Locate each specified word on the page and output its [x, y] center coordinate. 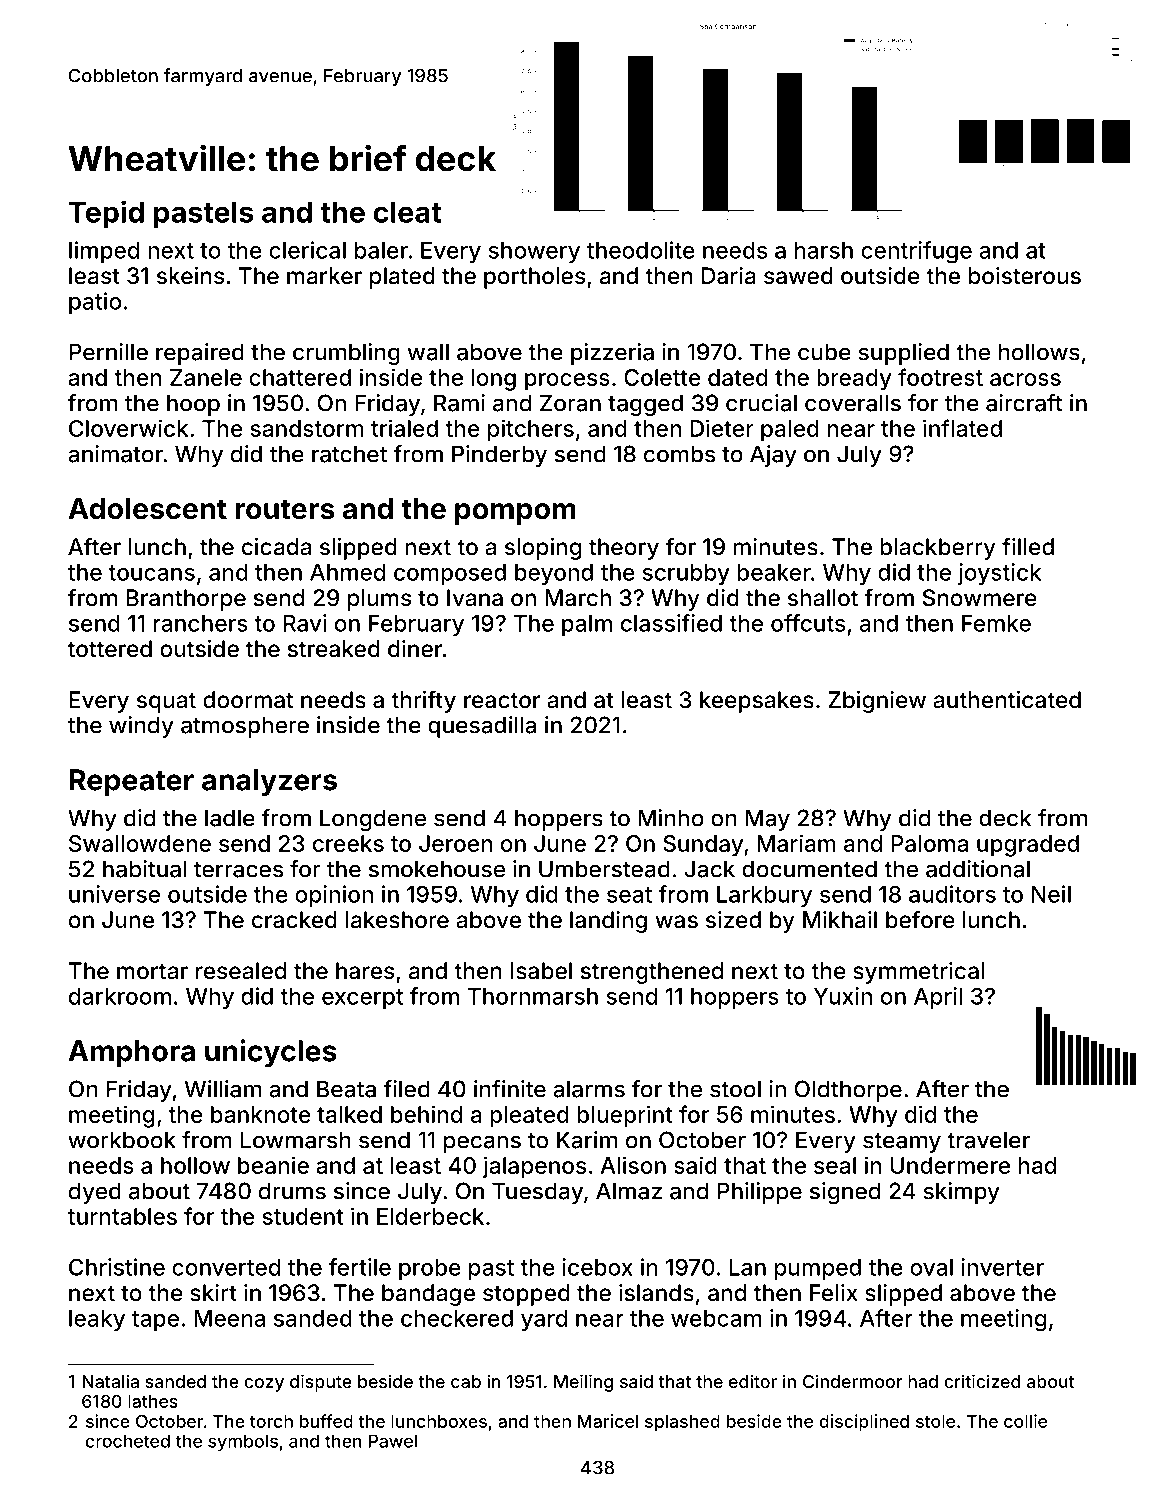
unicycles [271, 1053]
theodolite [641, 250]
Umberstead [604, 869]
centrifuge [916, 252]
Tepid [106, 214]
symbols [243, 1442]
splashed [682, 1423]
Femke [996, 623]
